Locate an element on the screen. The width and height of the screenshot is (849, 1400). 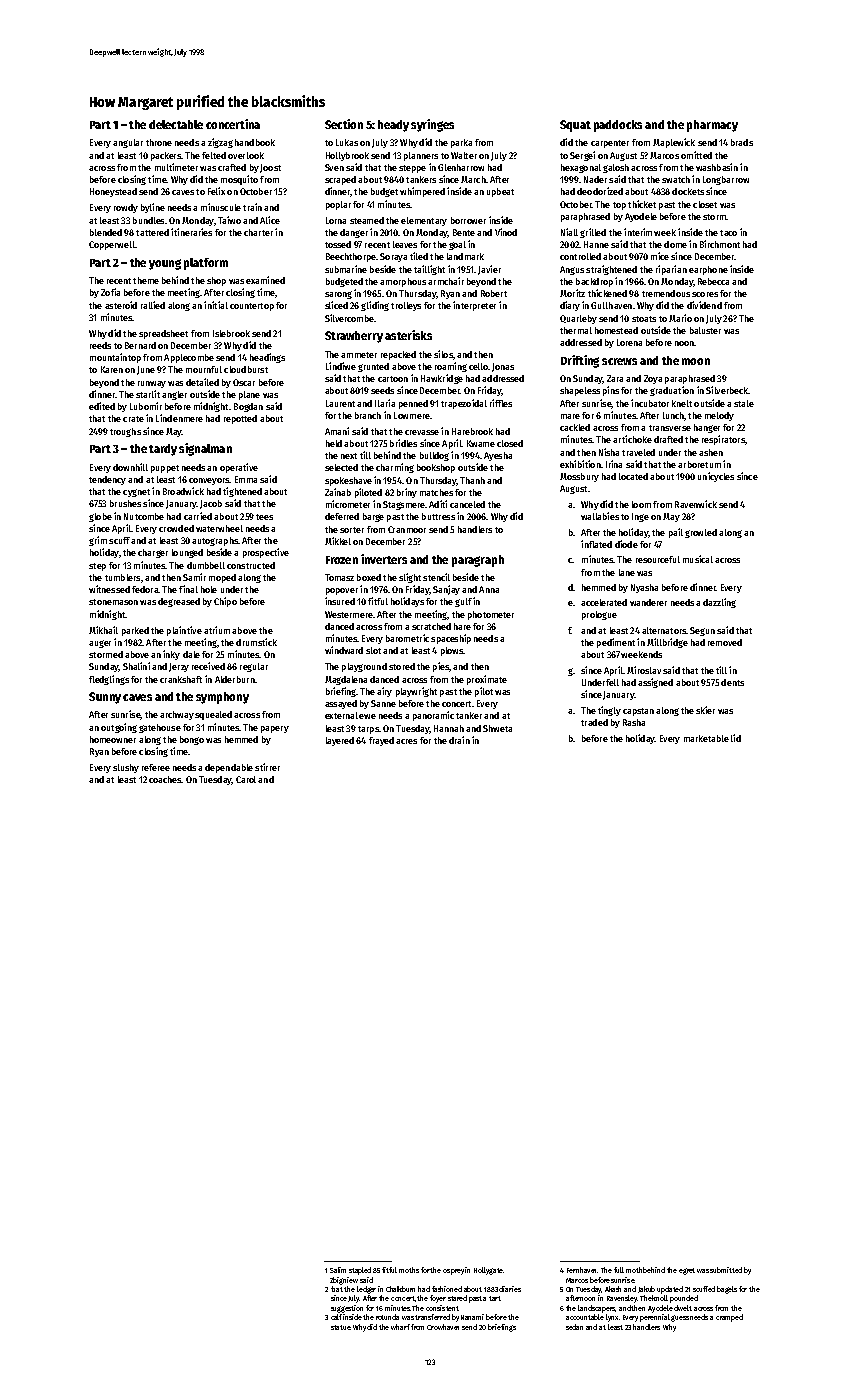
delectable is located at coordinates (176, 124).
